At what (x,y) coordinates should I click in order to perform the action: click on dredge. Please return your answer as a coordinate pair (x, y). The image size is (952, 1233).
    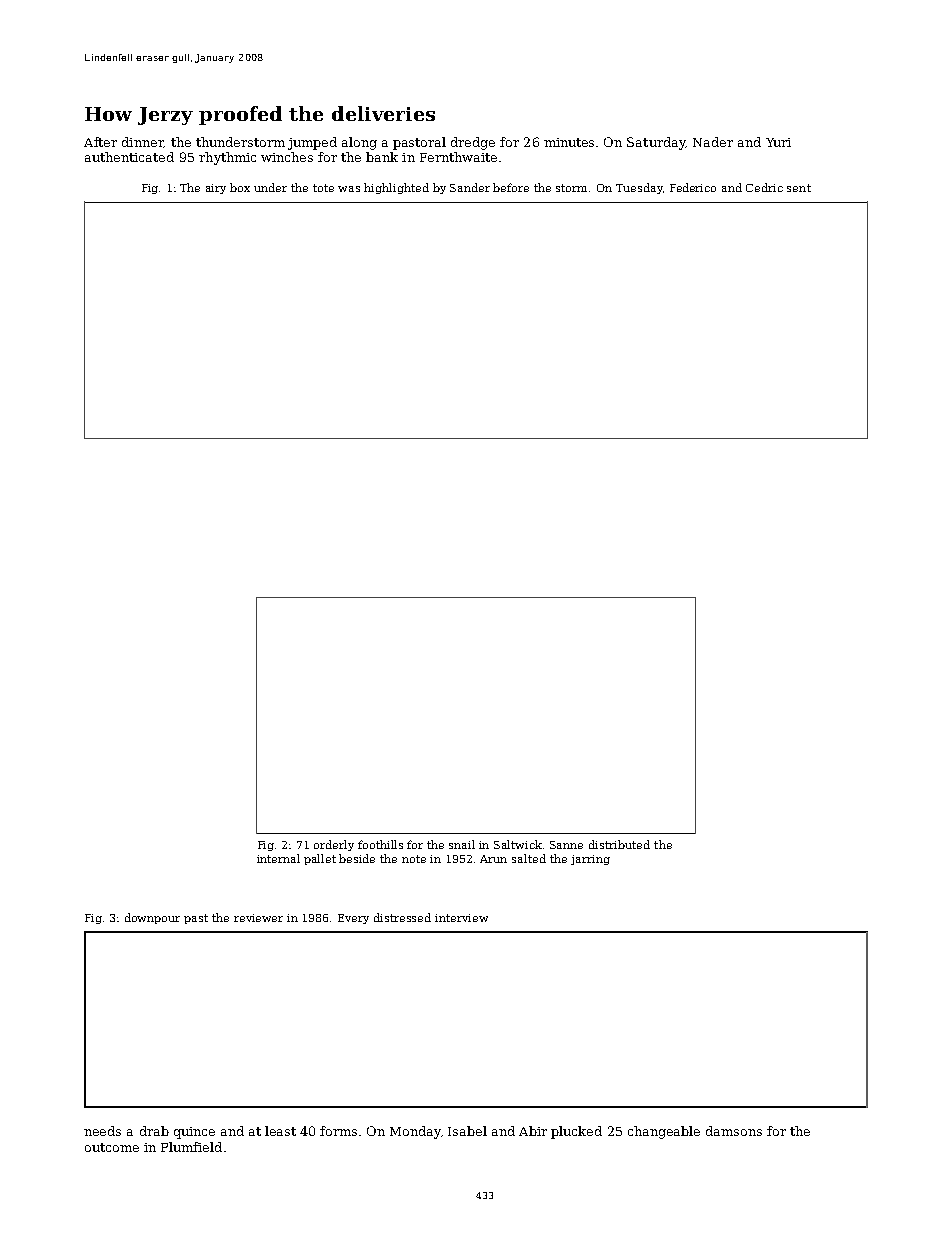
    Looking at the image, I should click on (473, 143).
